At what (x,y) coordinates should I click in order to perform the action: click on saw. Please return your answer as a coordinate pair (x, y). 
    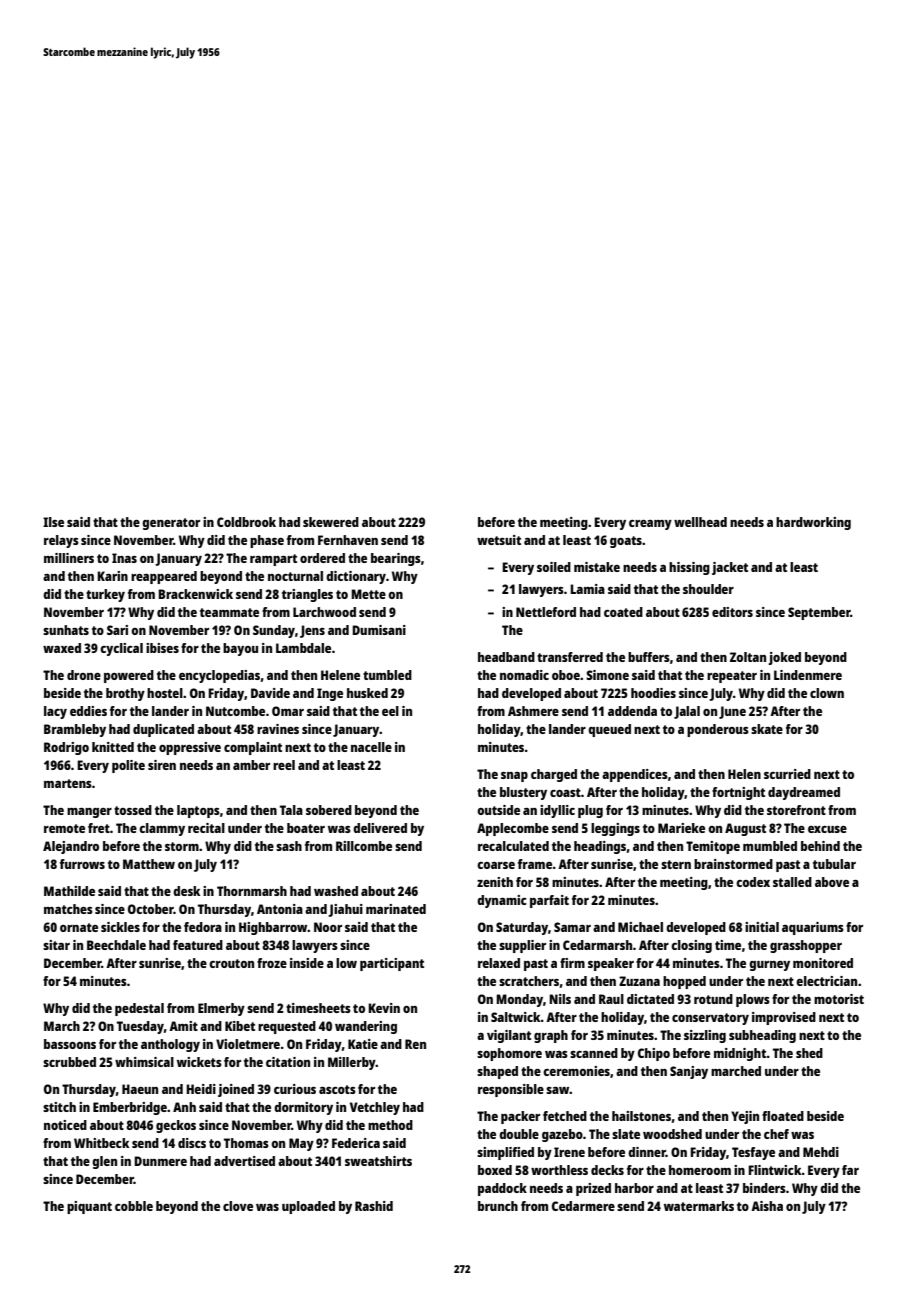
    Looking at the image, I should click on (558, 1090).
